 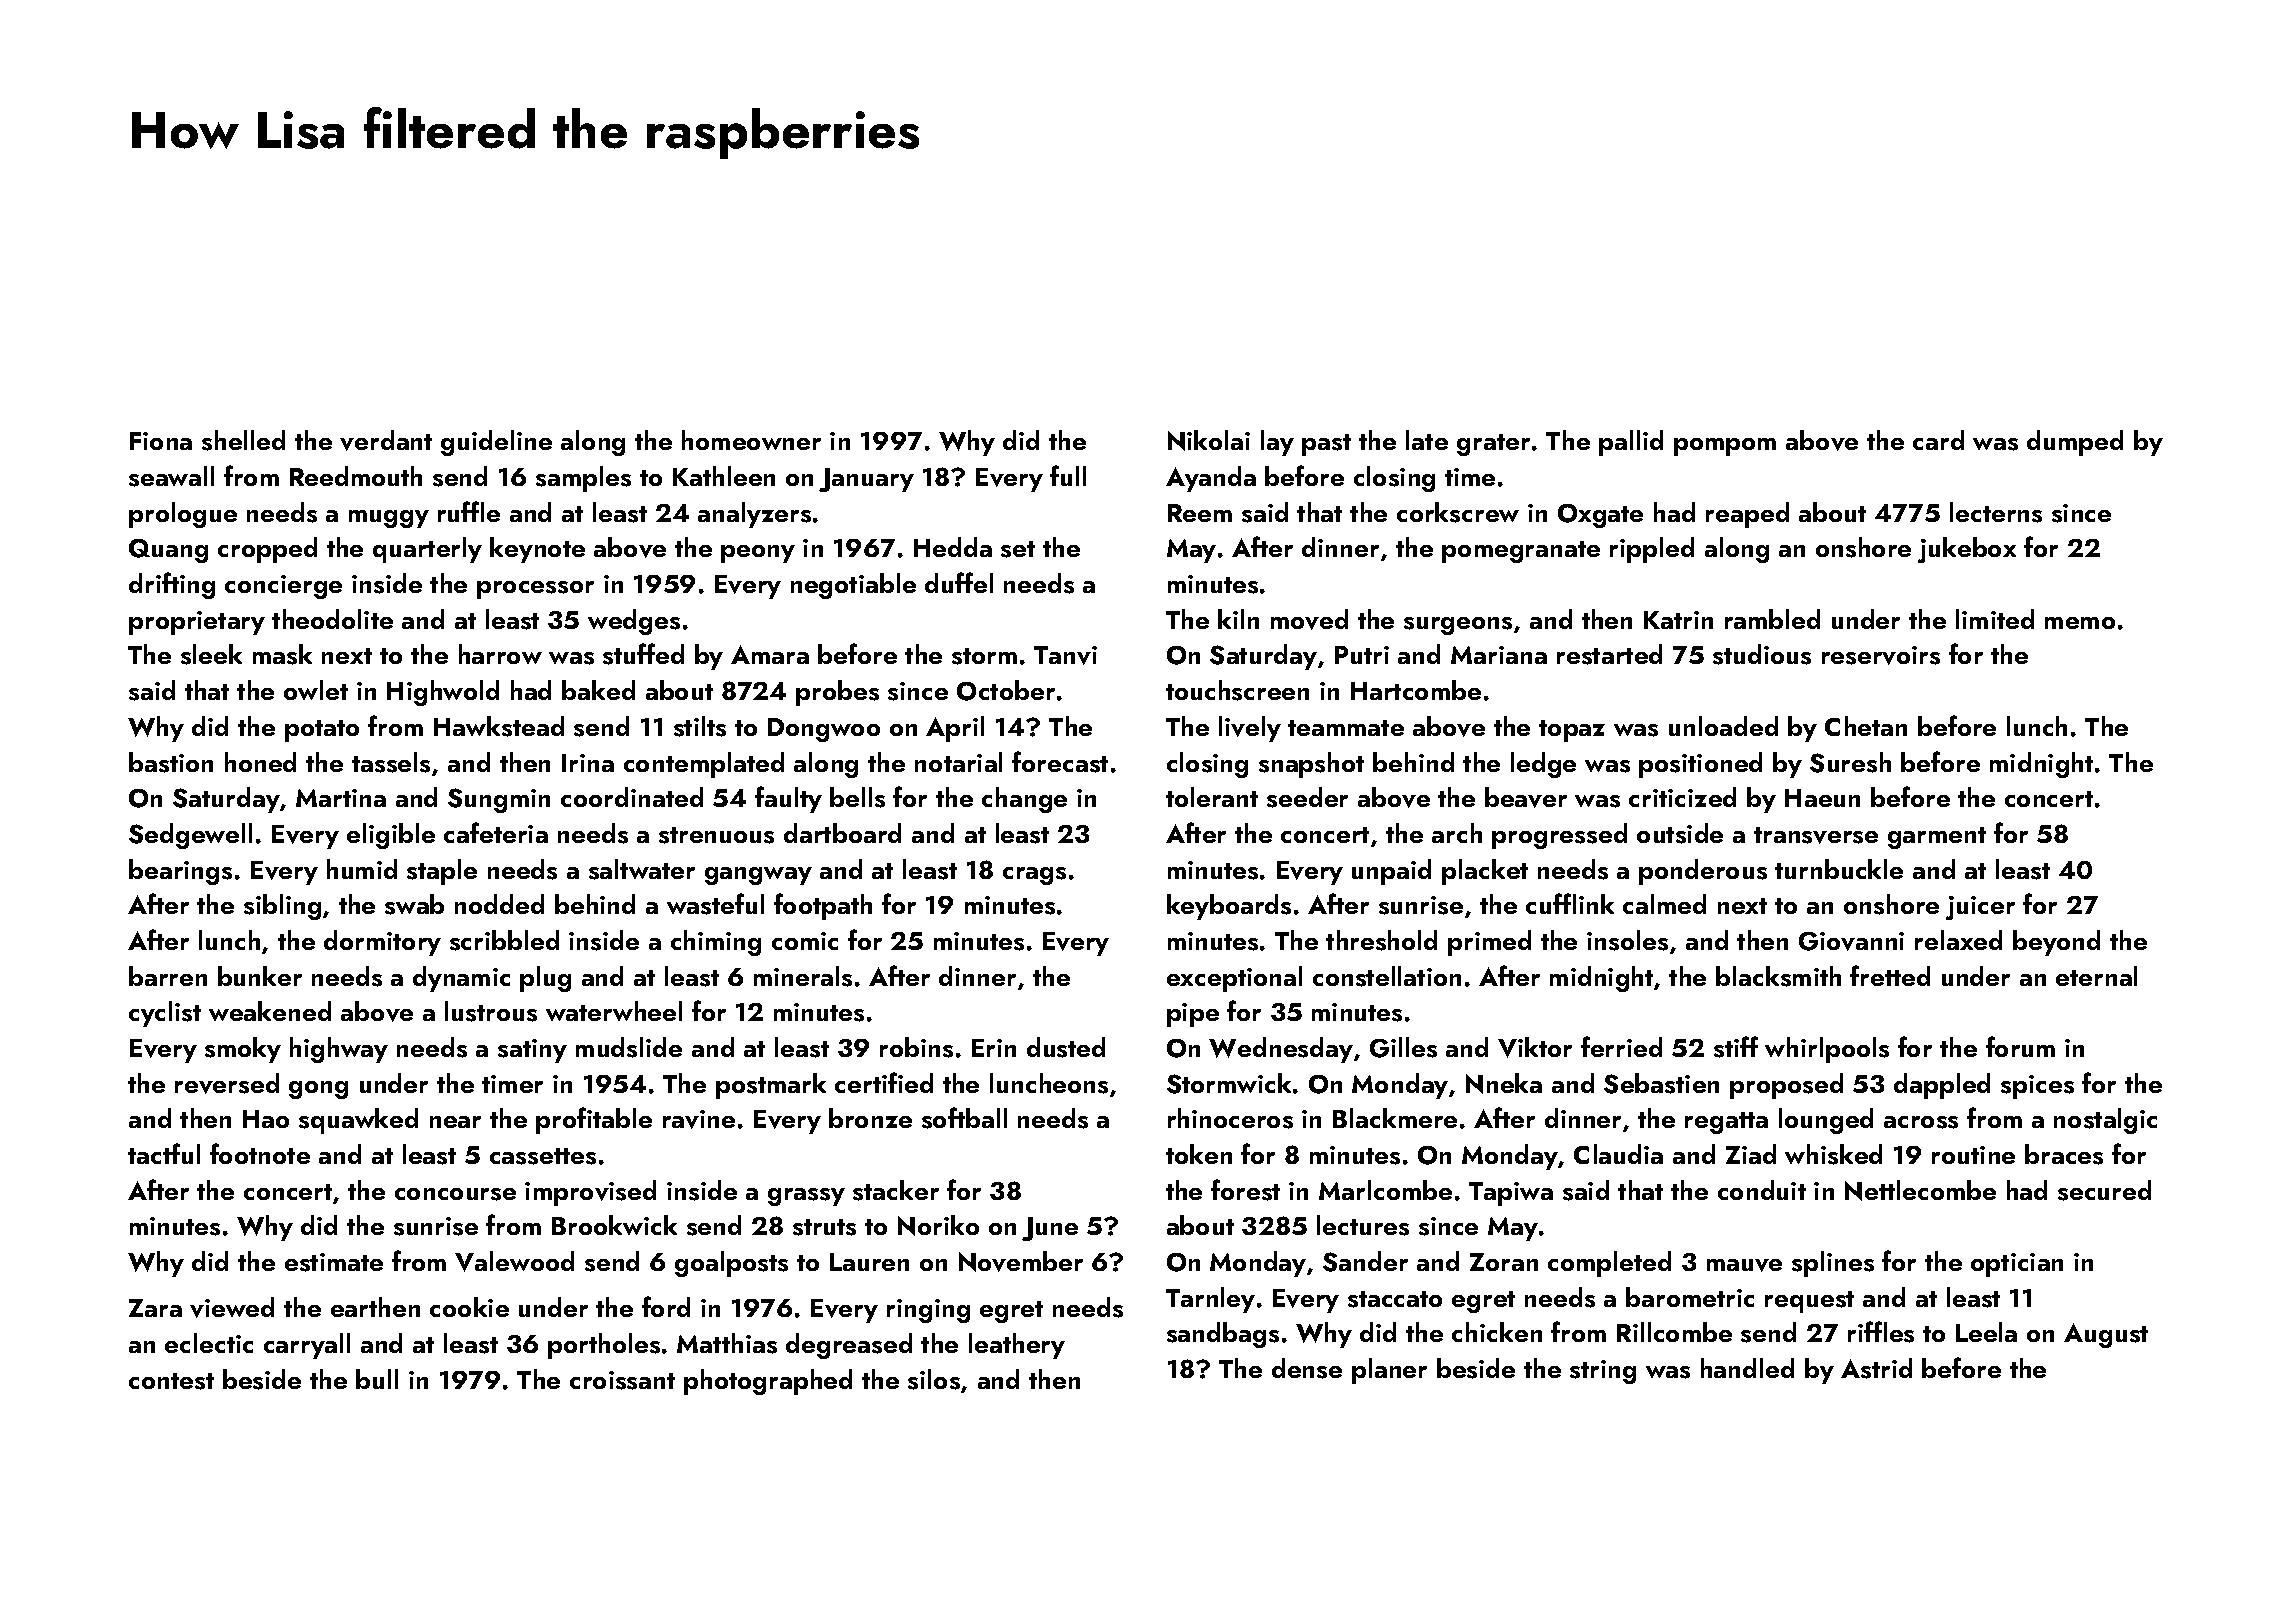 I want to click on April, so click(x=955, y=729).
